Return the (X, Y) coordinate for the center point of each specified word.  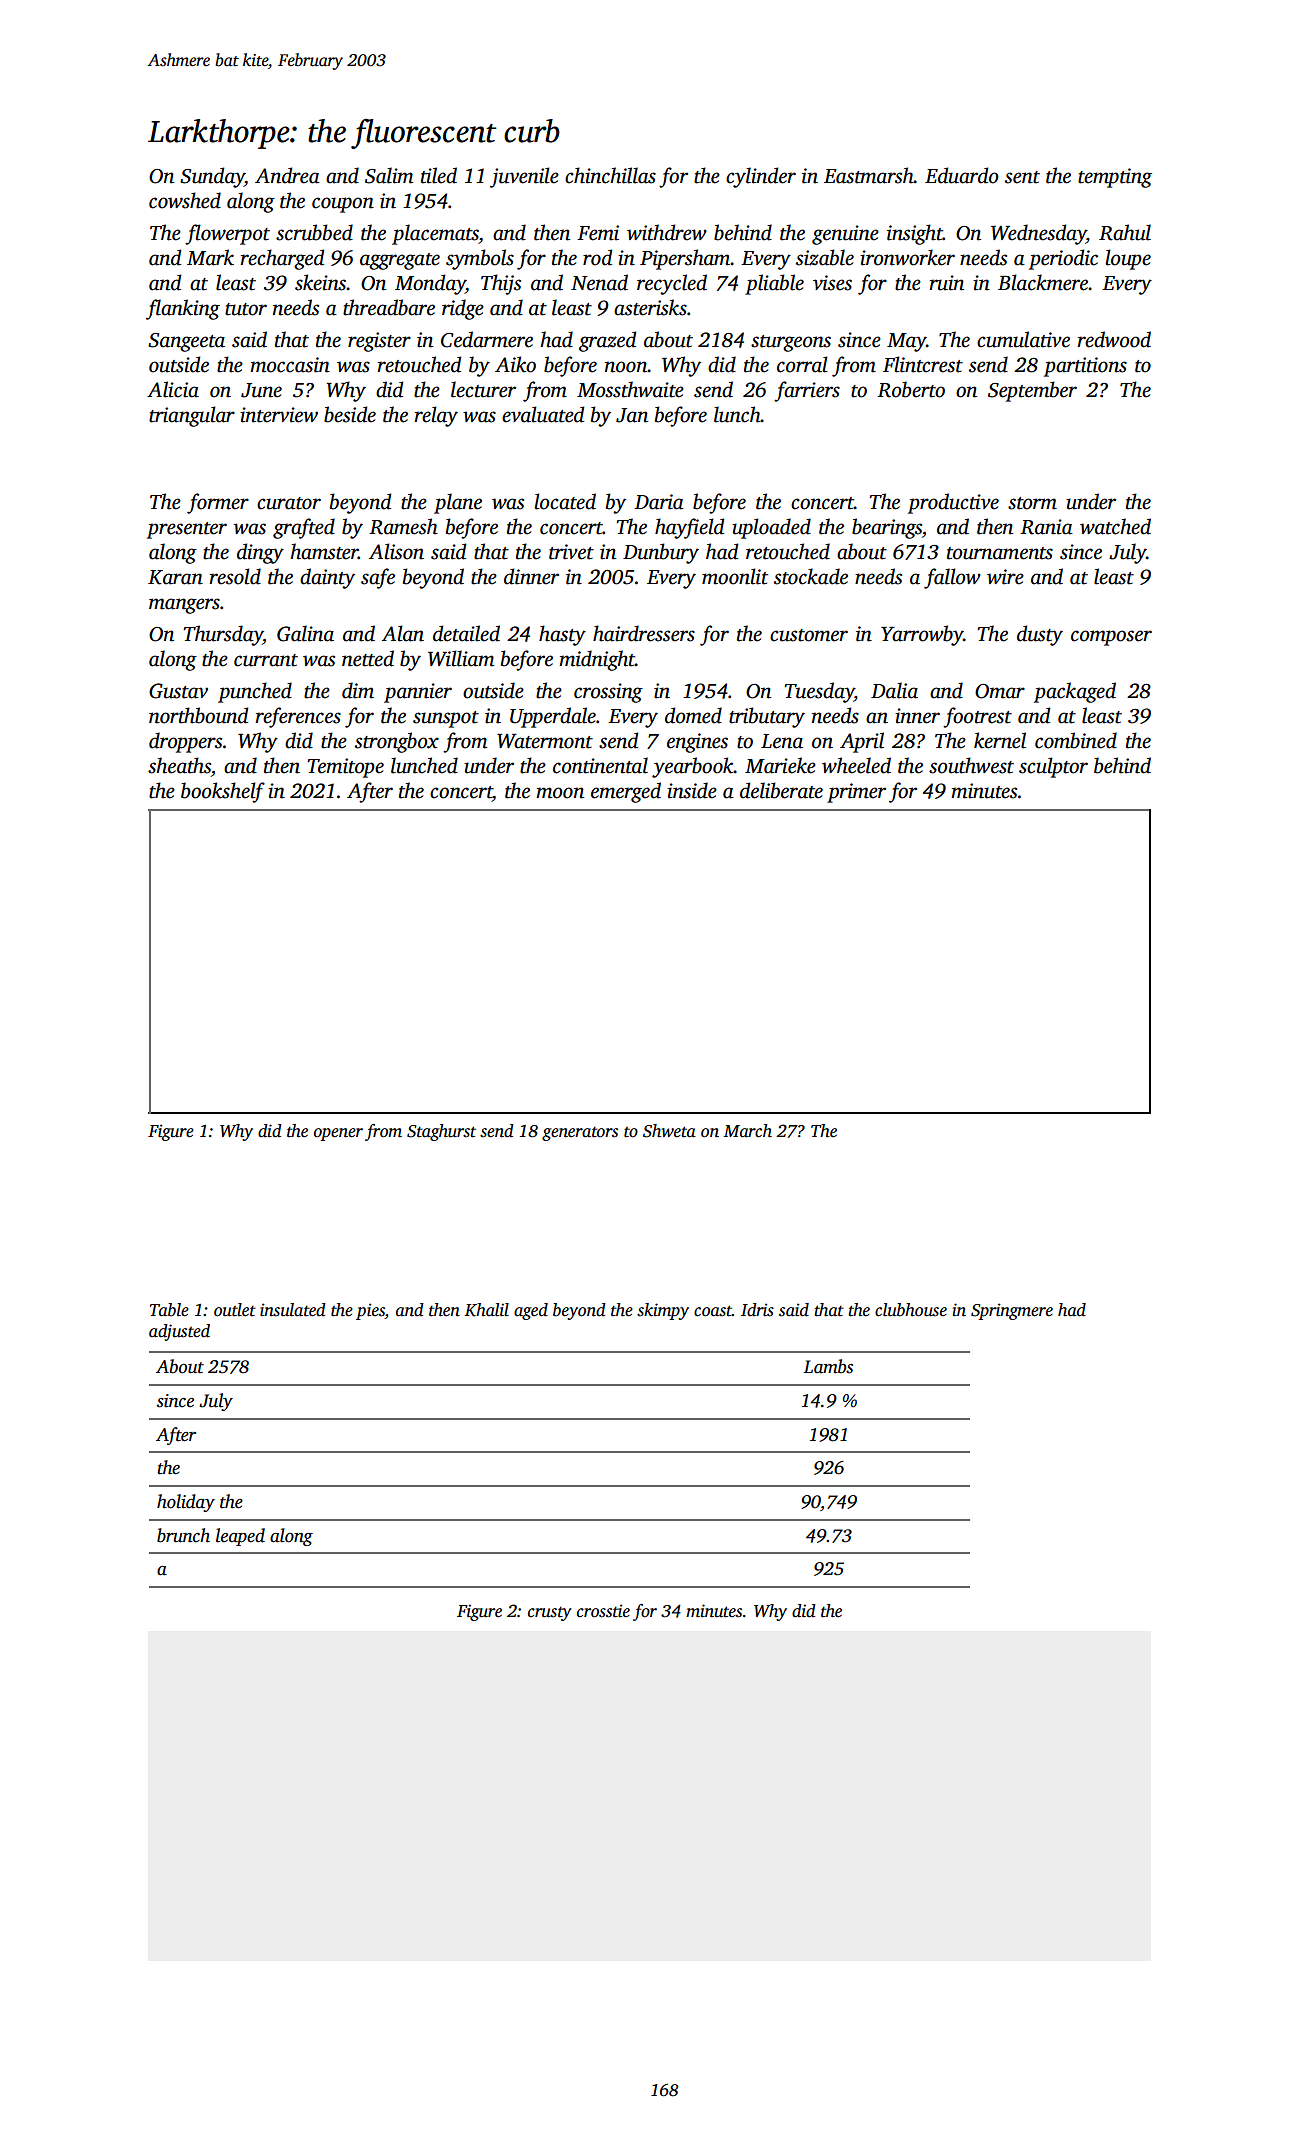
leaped (240, 1537)
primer (856, 793)
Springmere (1012, 1311)
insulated (293, 1310)
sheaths (179, 765)
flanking (183, 309)
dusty (1040, 635)
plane (458, 503)
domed (693, 715)
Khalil (487, 1310)
